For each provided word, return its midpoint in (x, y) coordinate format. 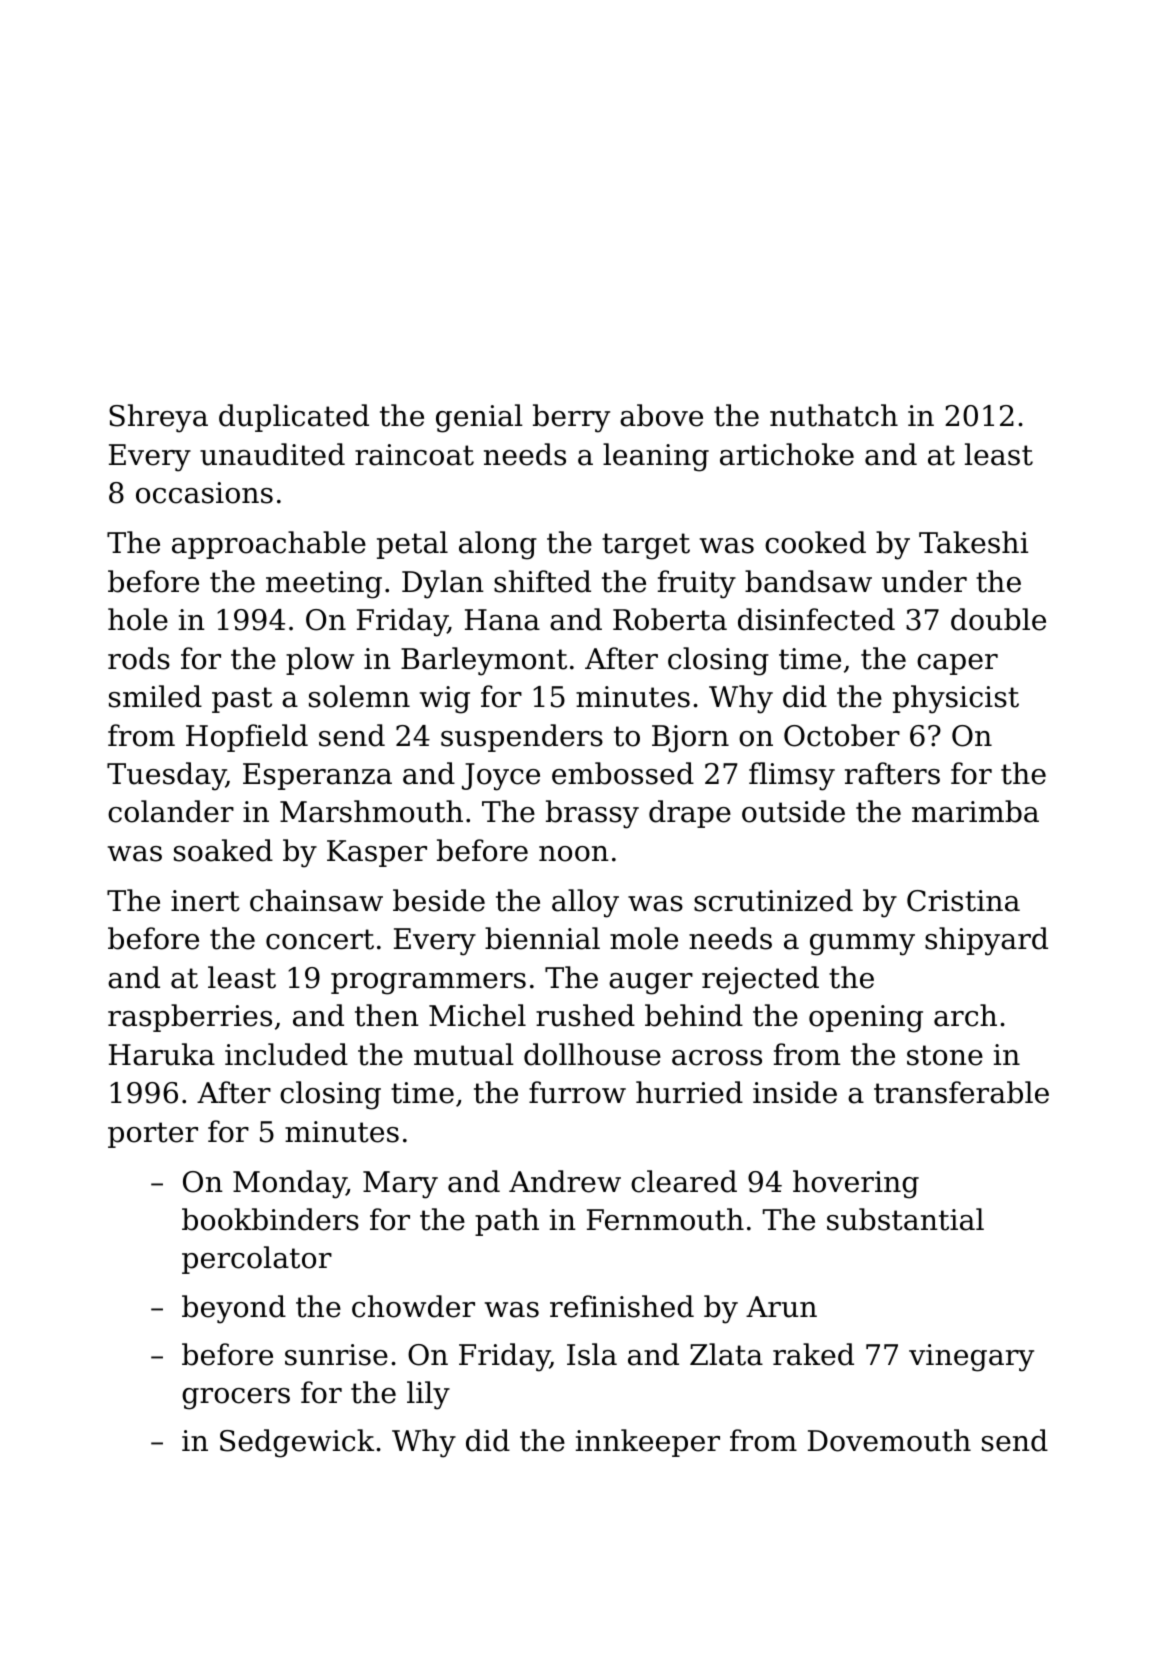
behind (694, 1015)
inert (205, 901)
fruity (697, 584)
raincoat (414, 455)
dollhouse (592, 1054)
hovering (856, 1184)
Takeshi (973, 542)
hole (138, 619)
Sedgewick (297, 1443)
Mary (400, 1185)
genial (479, 418)
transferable (961, 1092)
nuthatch (834, 415)
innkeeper (648, 1443)
